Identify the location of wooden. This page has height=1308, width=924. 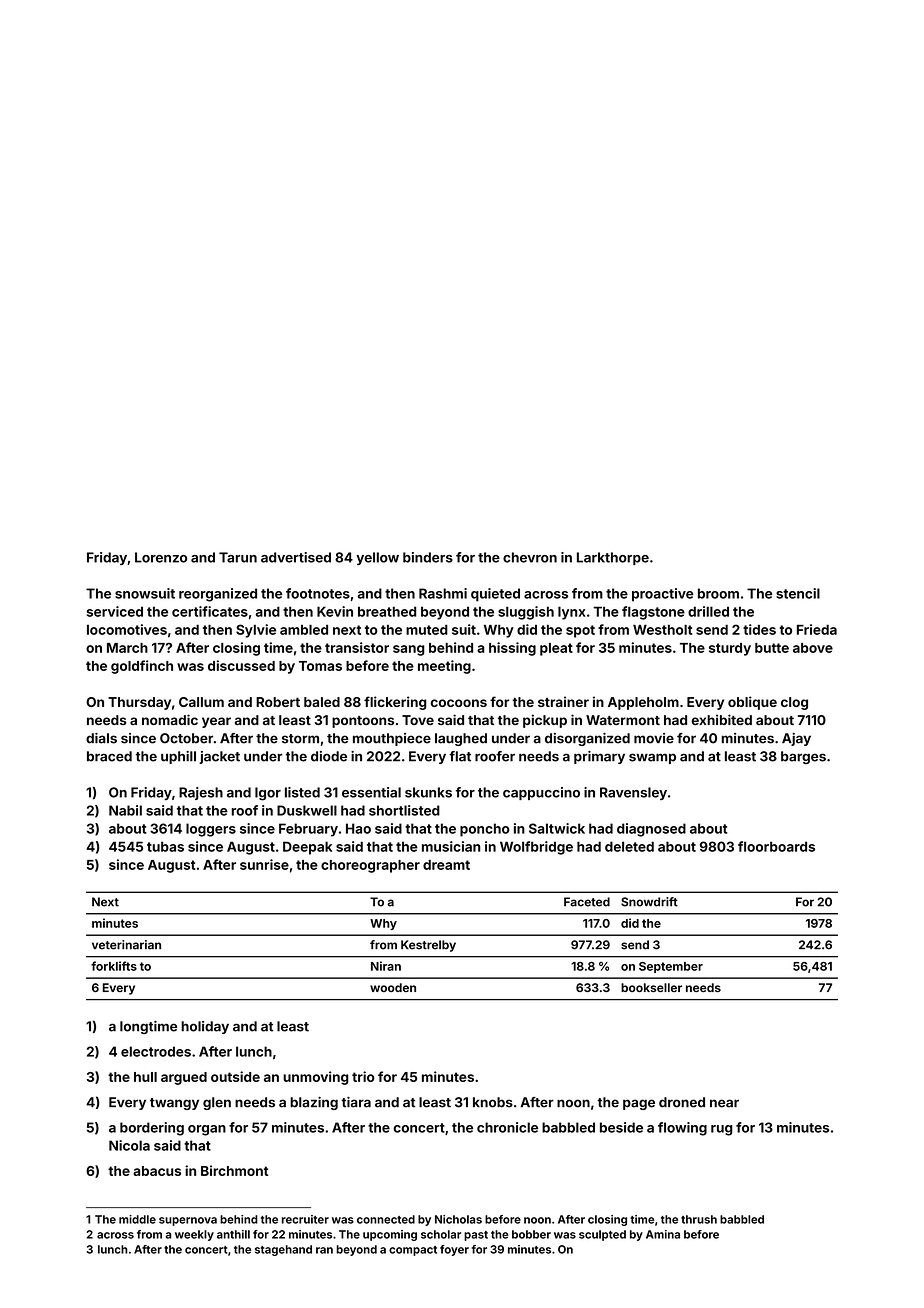
(393, 987).
